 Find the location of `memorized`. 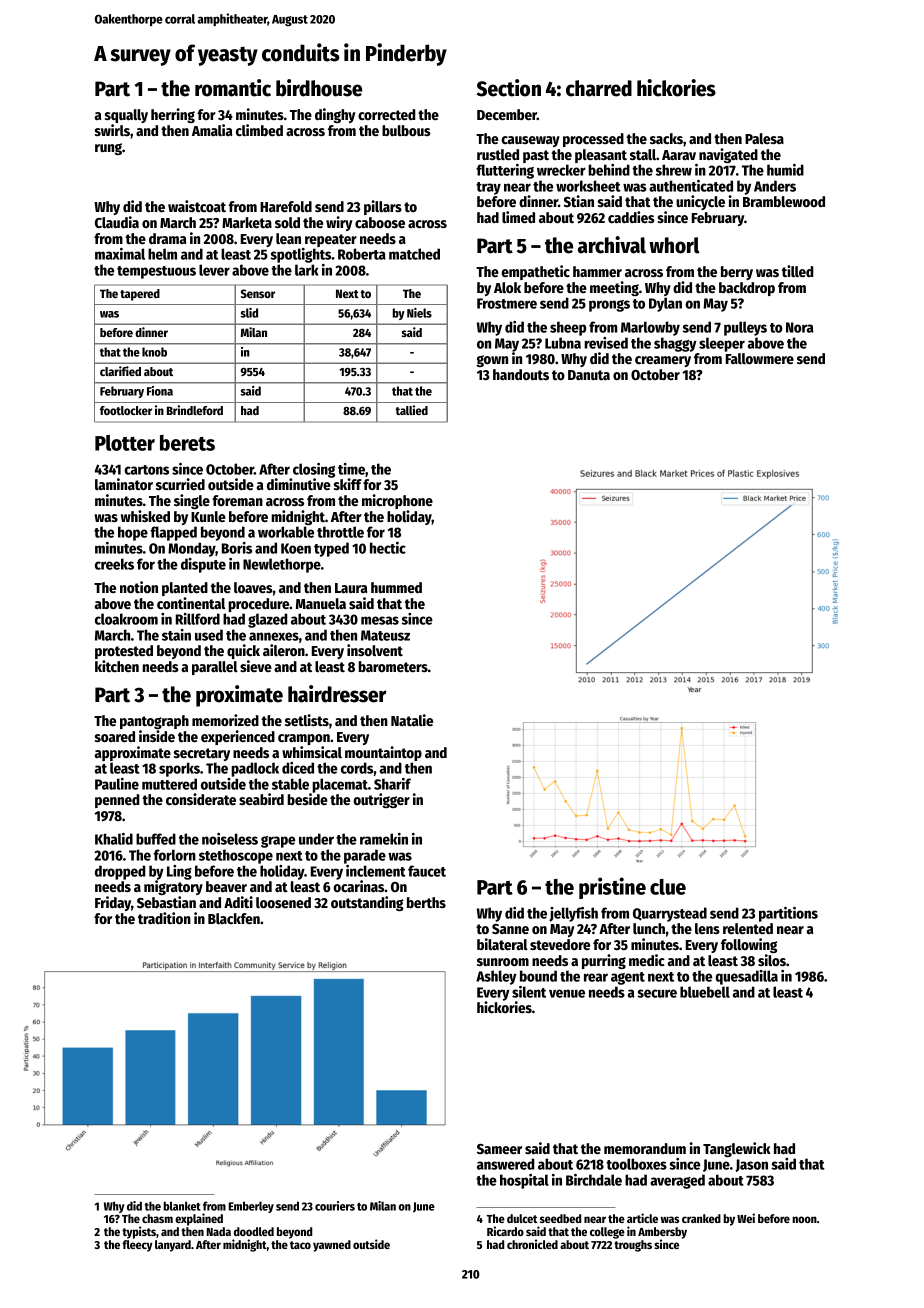

memorized is located at coordinates (225, 720).
